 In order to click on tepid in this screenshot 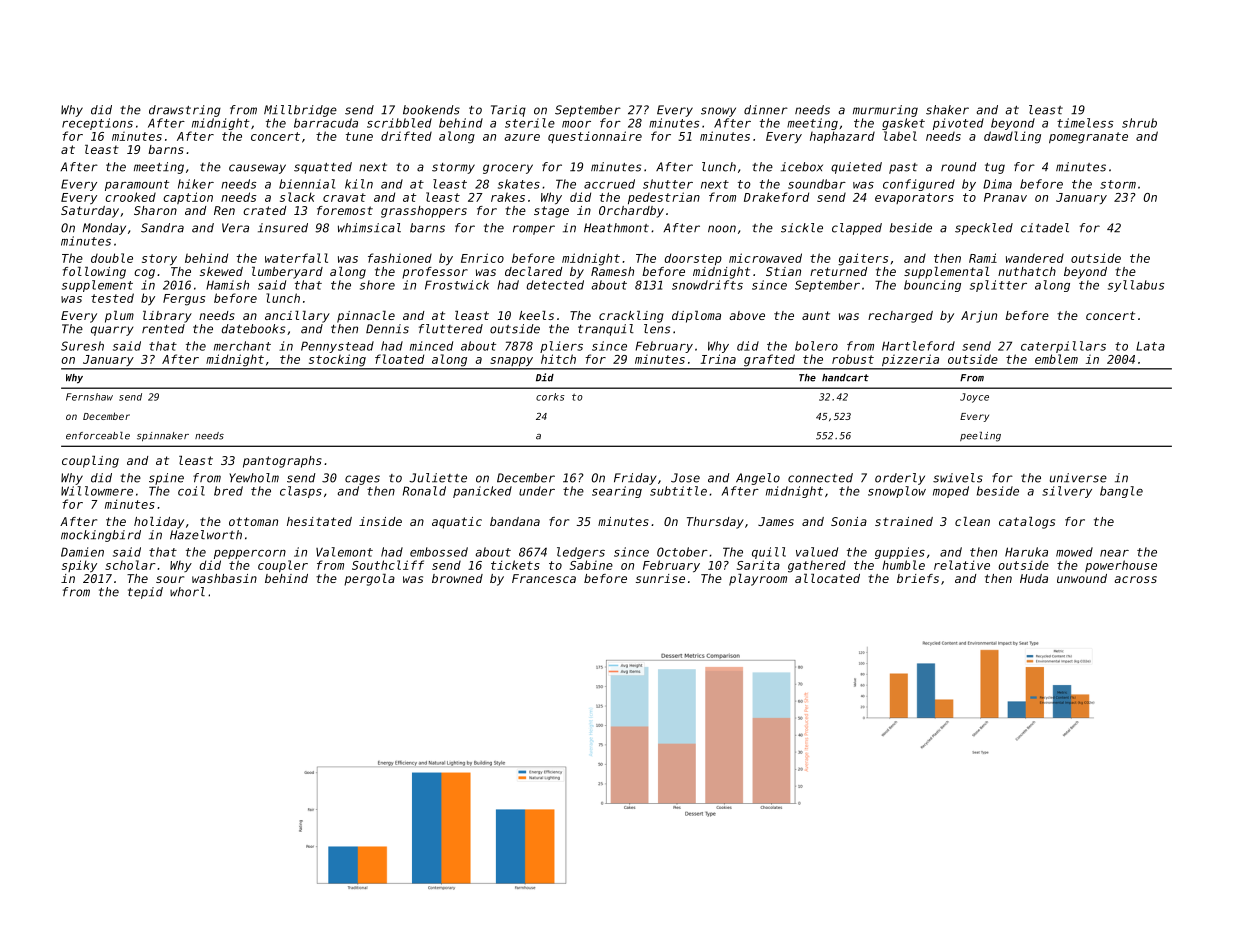, I will do `click(145, 593)`.
